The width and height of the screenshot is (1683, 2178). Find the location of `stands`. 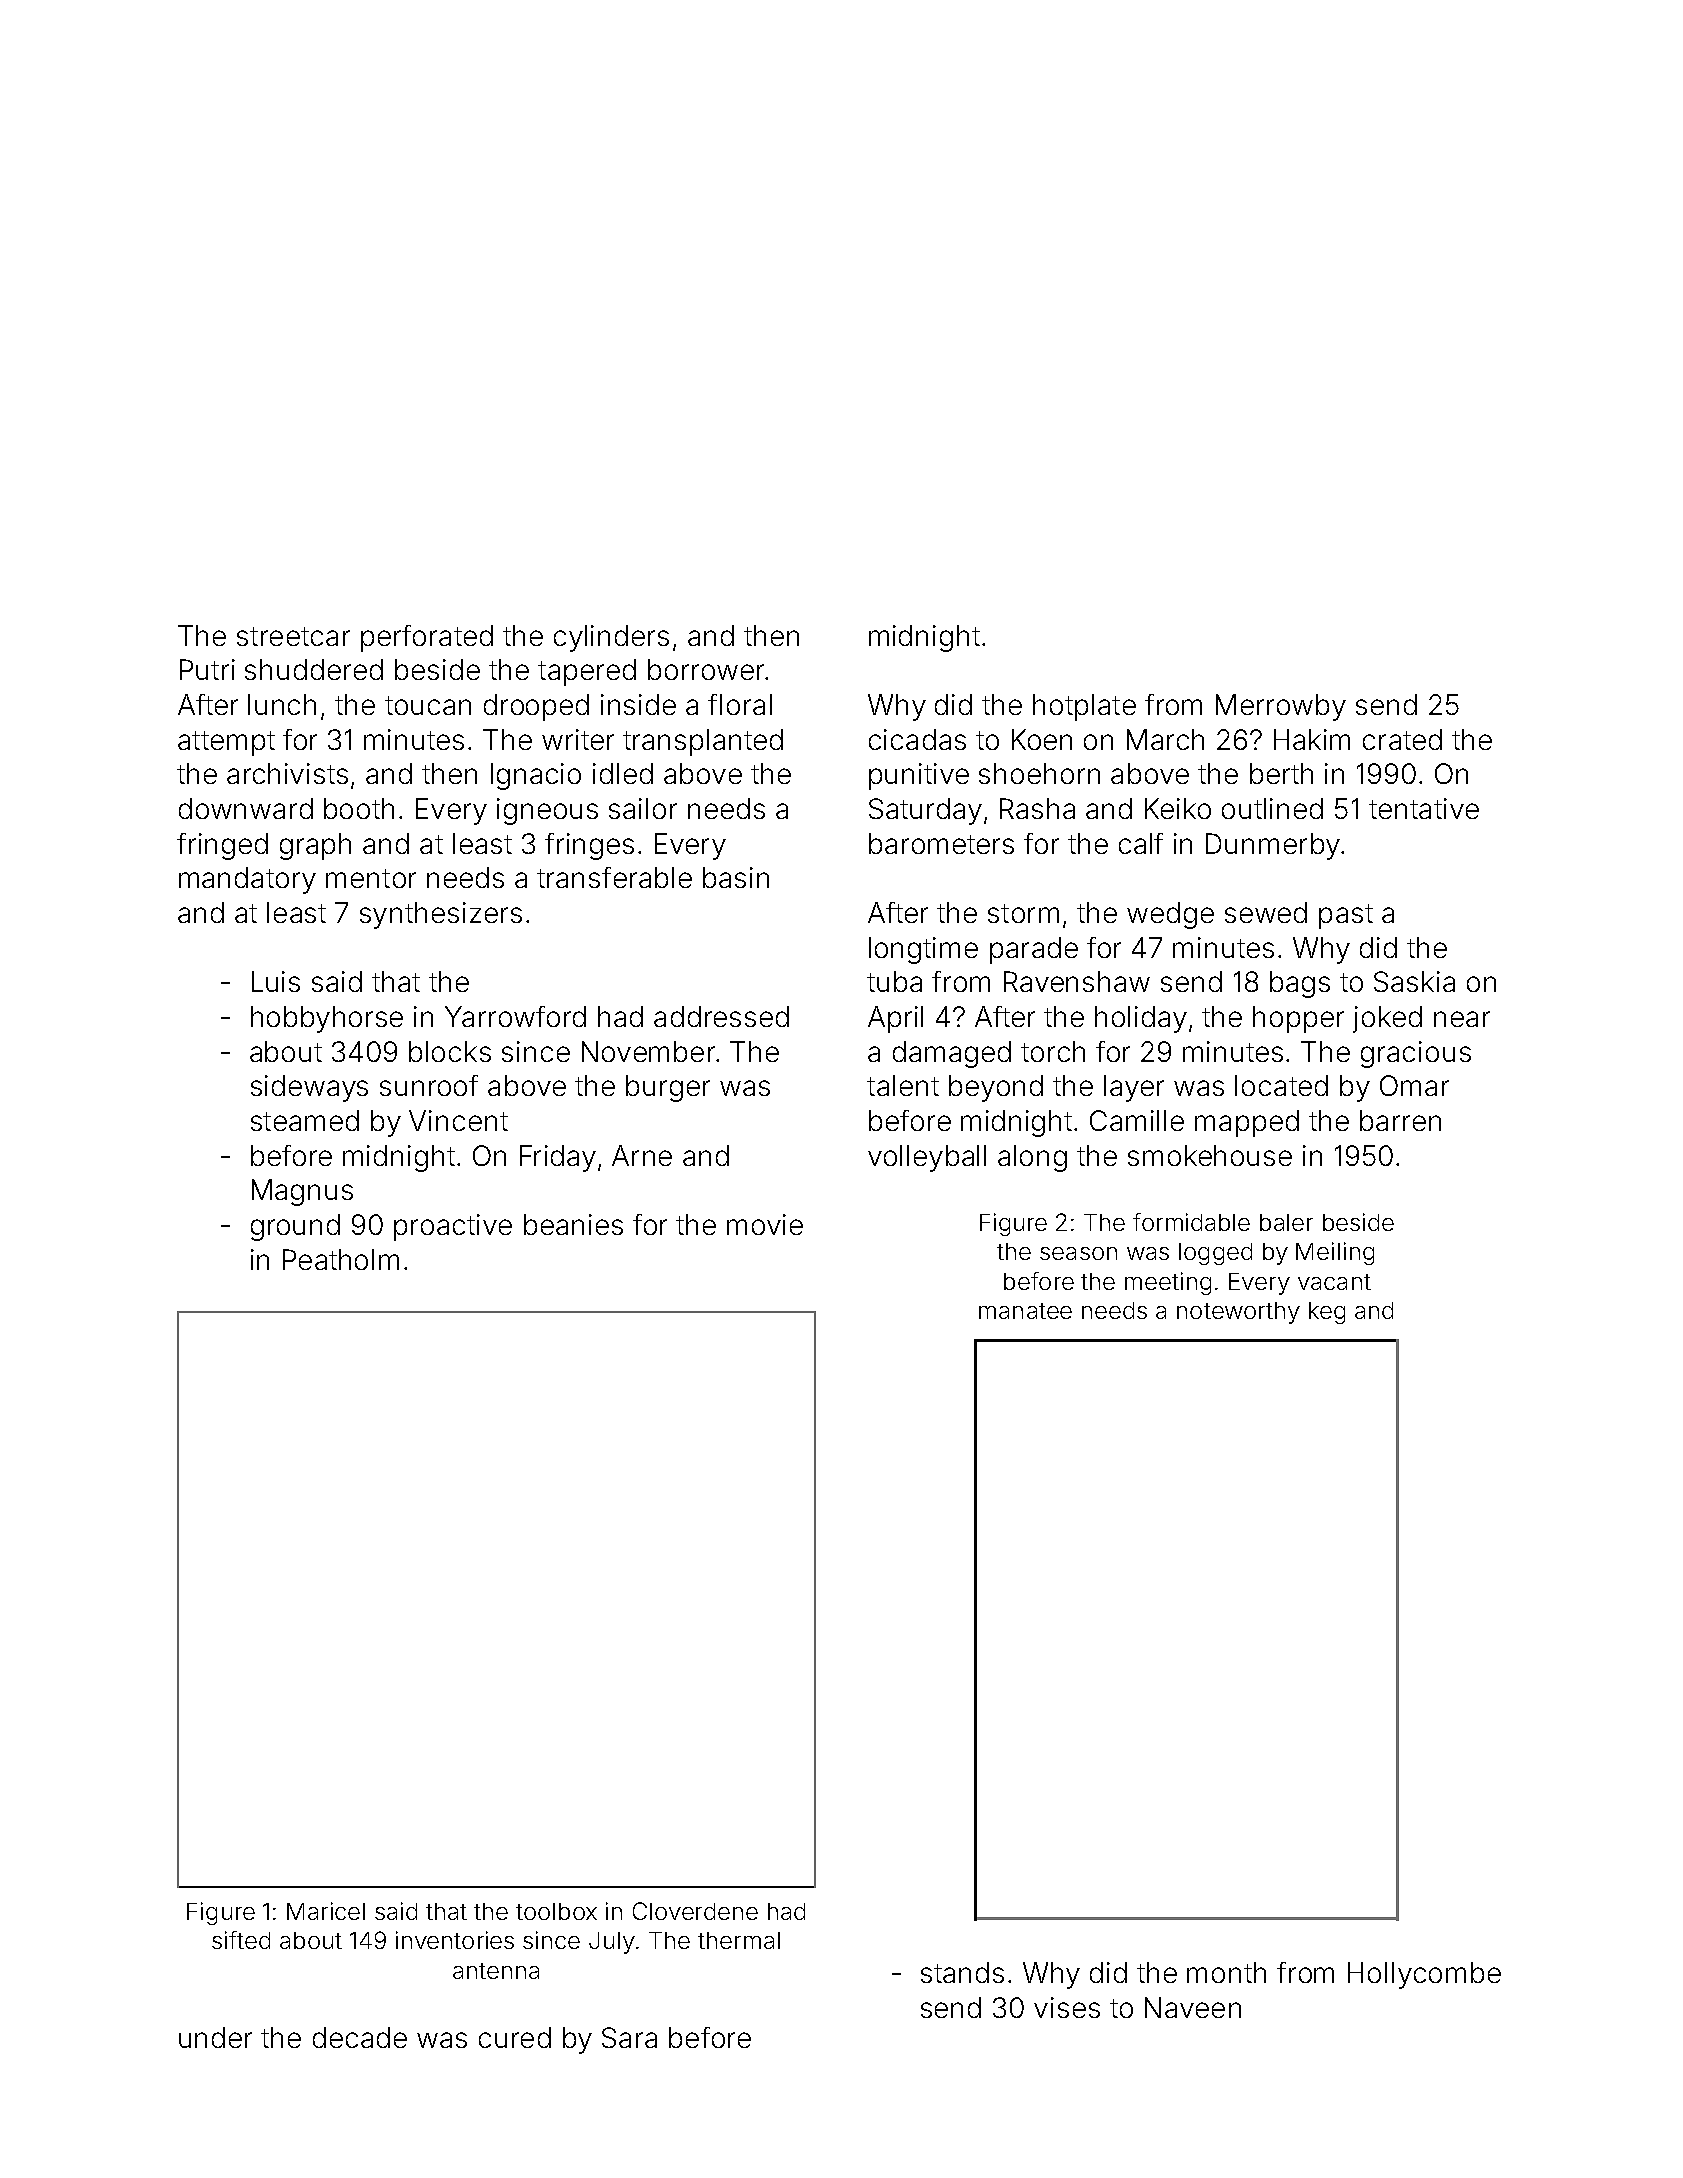

stands is located at coordinates (962, 1972).
